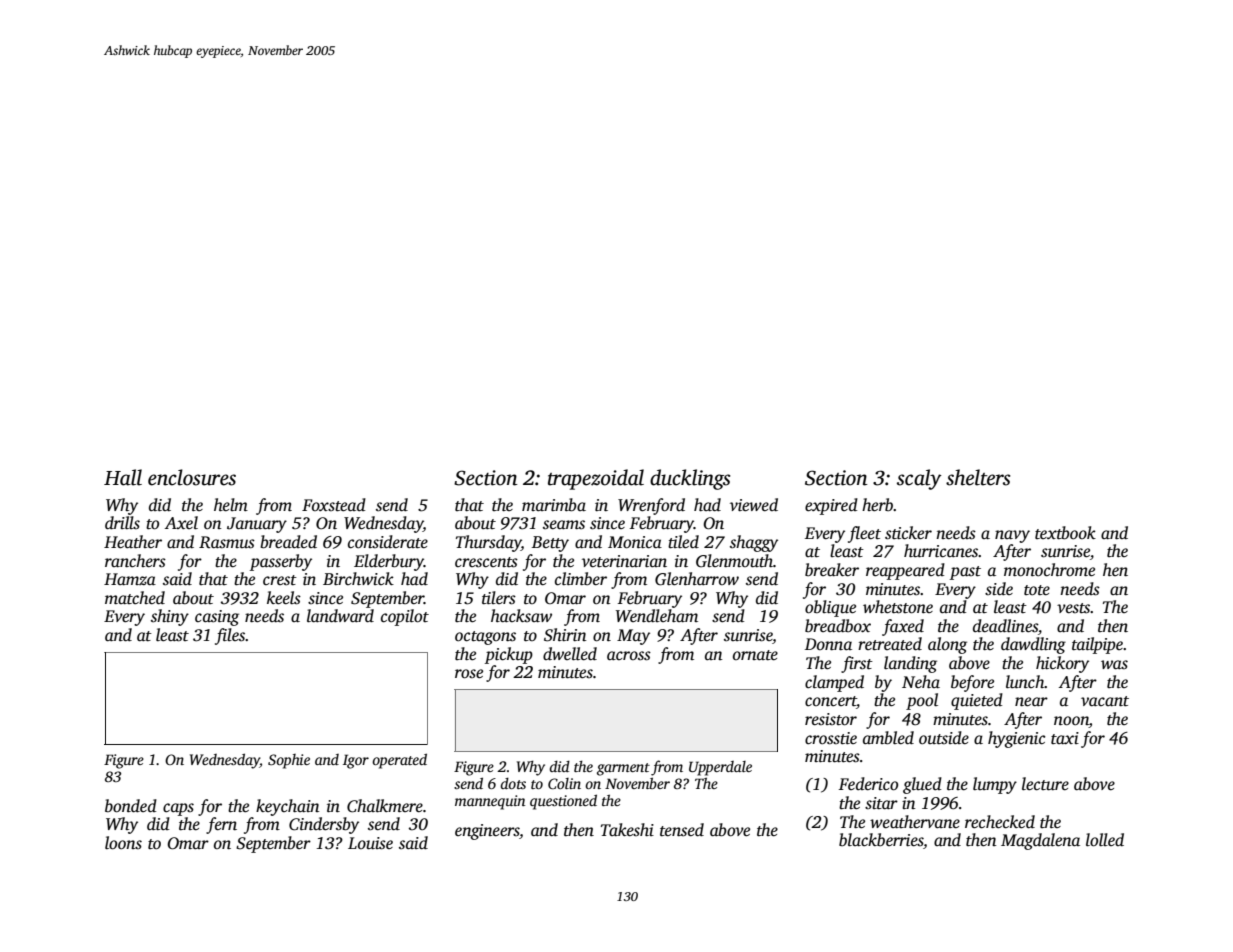  I want to click on files, so click(230, 636).
